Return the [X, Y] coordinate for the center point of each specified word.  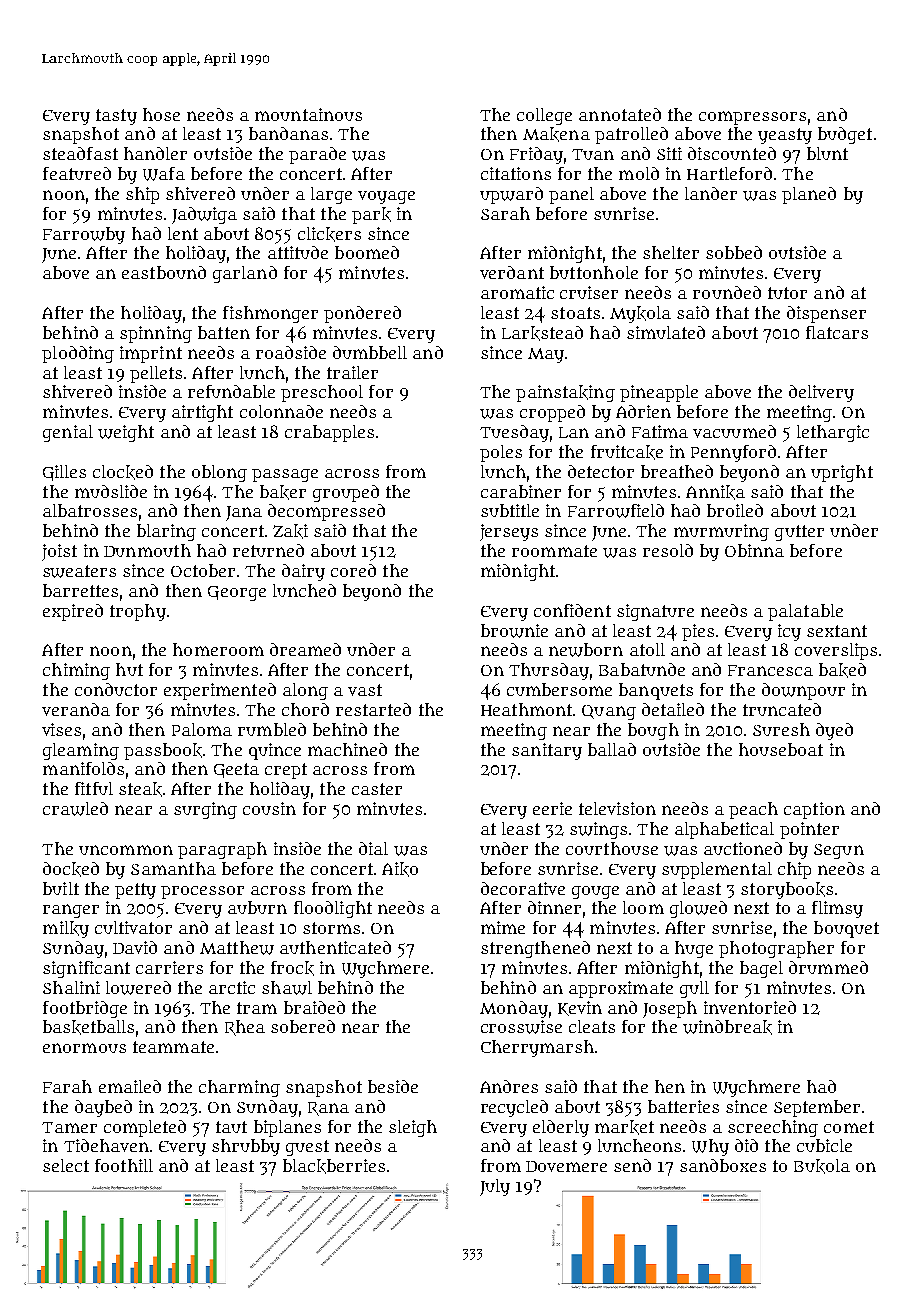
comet [849, 1127]
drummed [828, 967]
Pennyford [733, 453]
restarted [373, 709]
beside [393, 1086]
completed [145, 1128]
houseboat [781, 749]
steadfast [80, 153]
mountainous [308, 114]
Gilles [64, 473]
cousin [269, 808]
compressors [752, 118]
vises [61, 729]
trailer [352, 372]
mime [503, 927]
